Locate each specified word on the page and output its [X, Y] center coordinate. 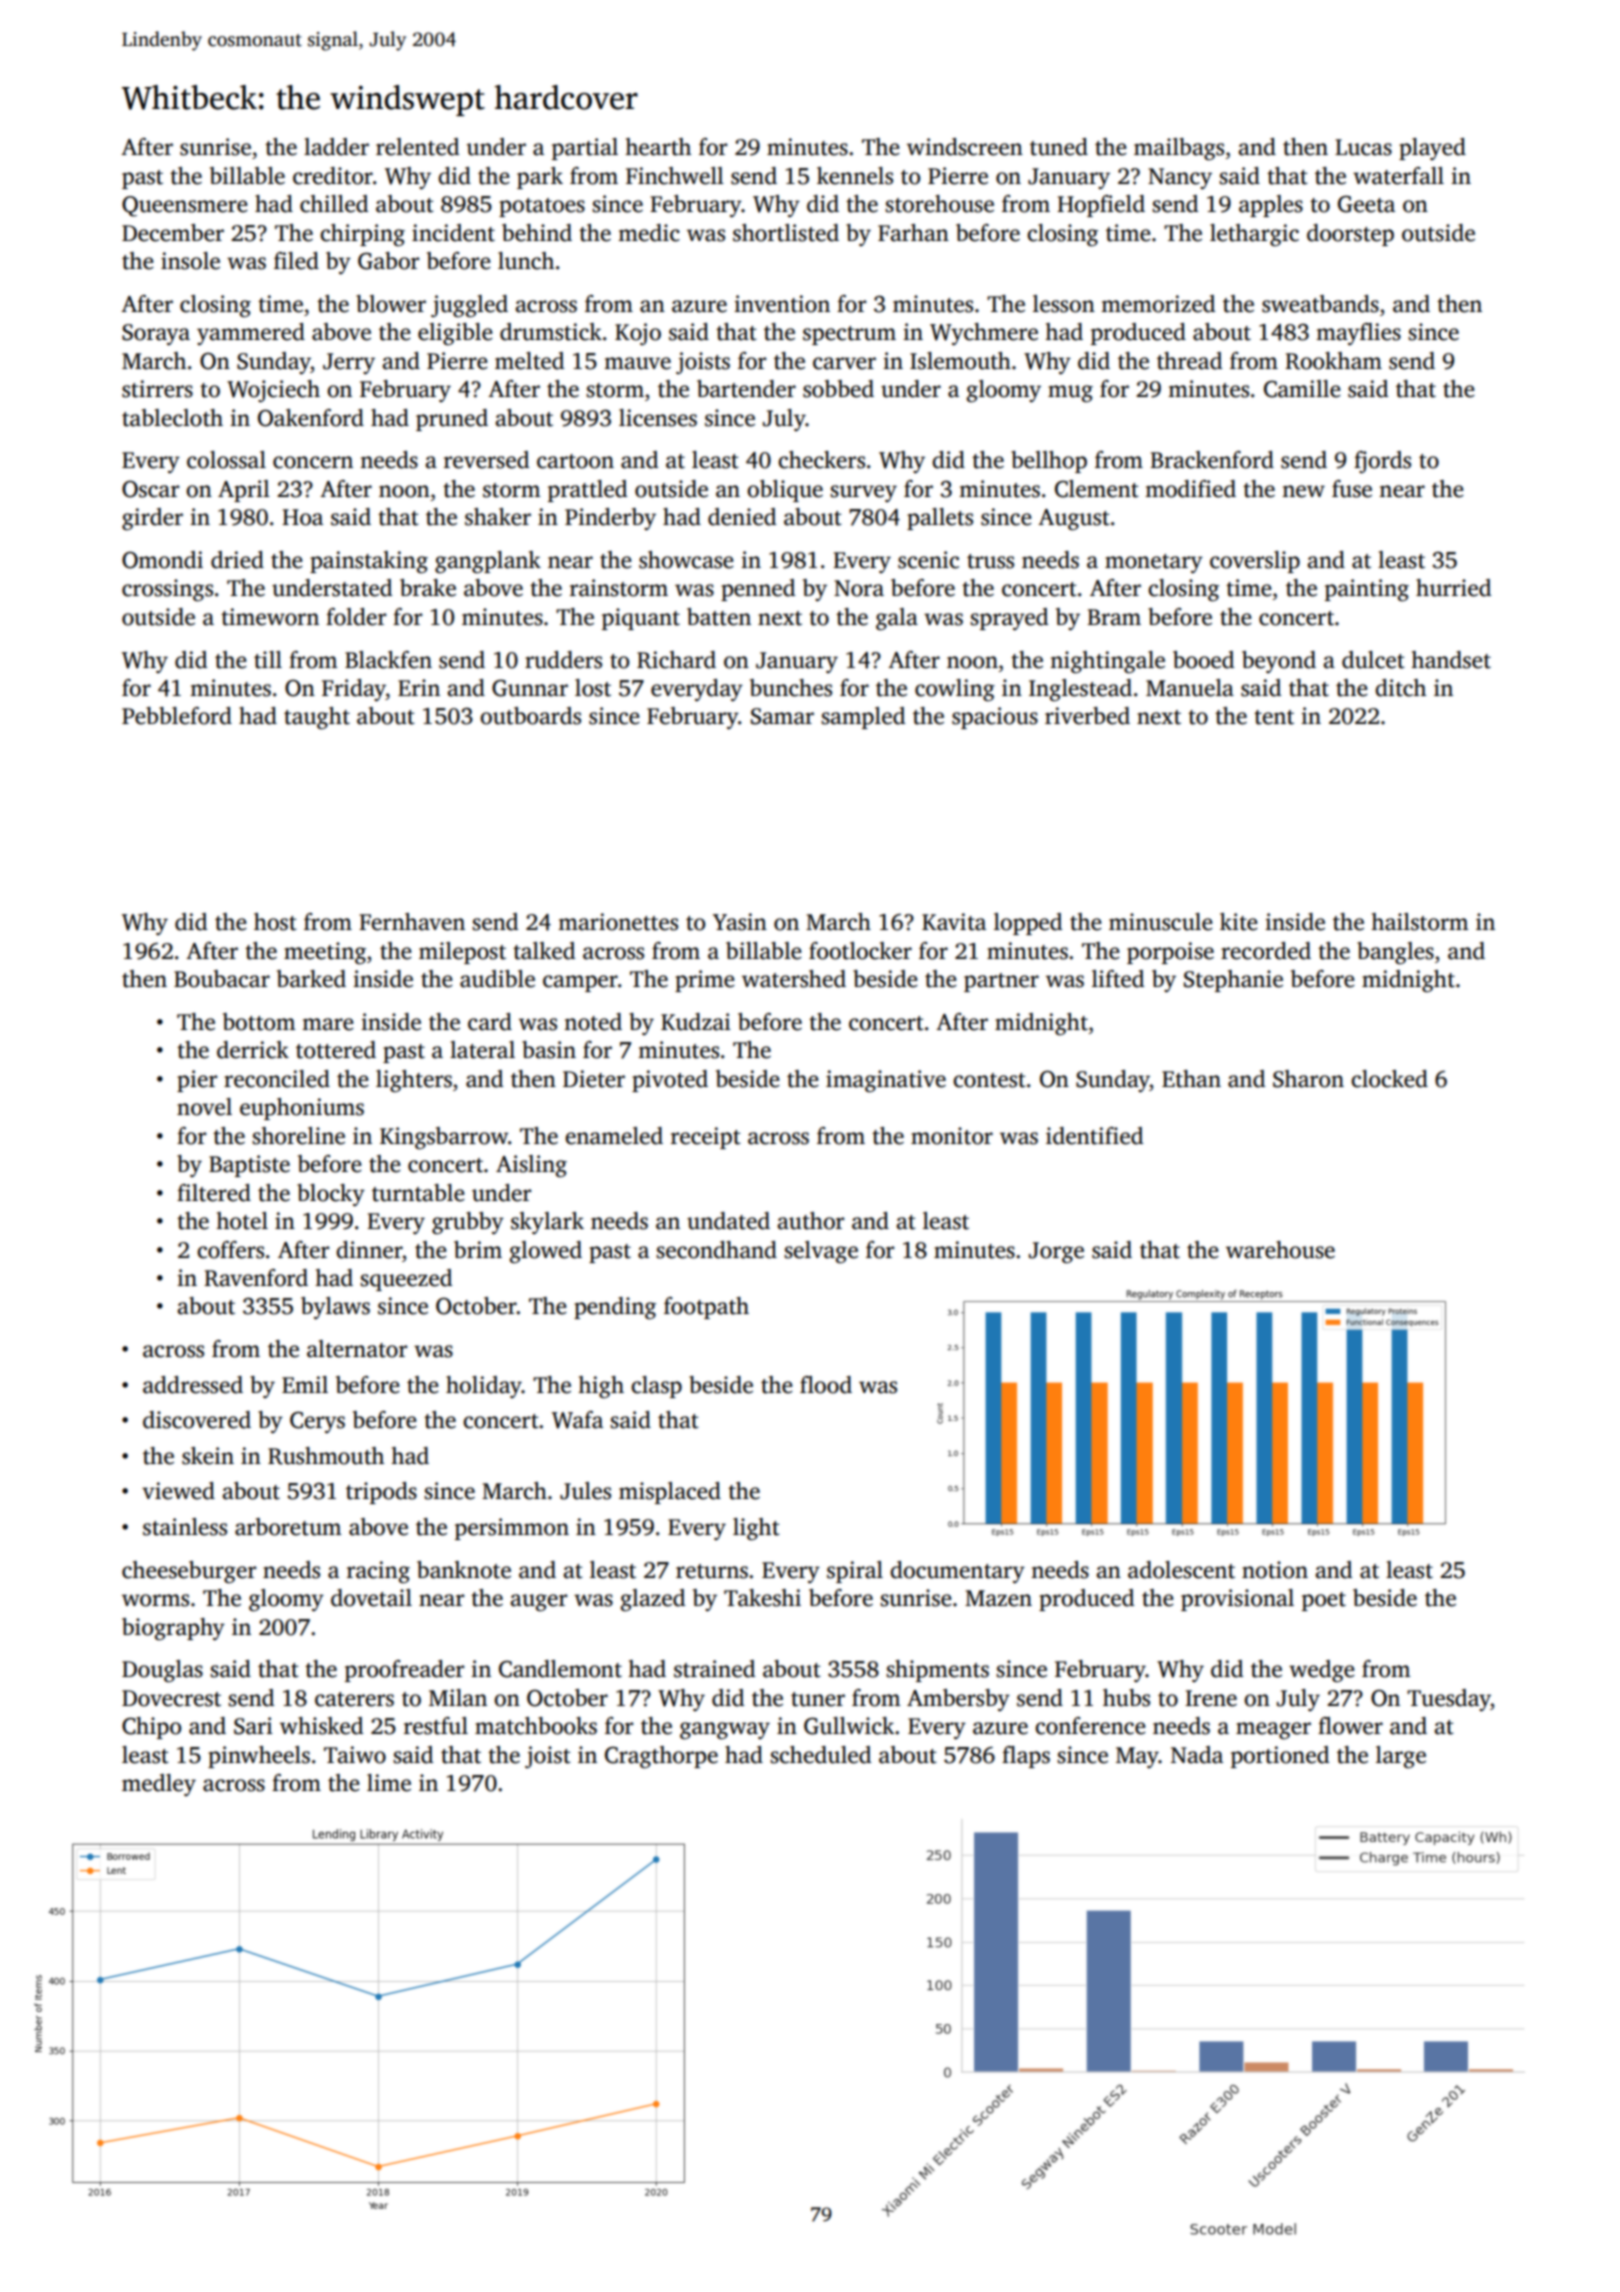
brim [478, 1249]
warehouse [1280, 1250]
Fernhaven [412, 922]
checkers [821, 460]
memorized [1158, 304]
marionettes [618, 922]
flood [826, 1385]
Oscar [150, 489]
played [1432, 149]
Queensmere [185, 206]
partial [585, 149]
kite [1239, 922]
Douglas [162, 1671]
